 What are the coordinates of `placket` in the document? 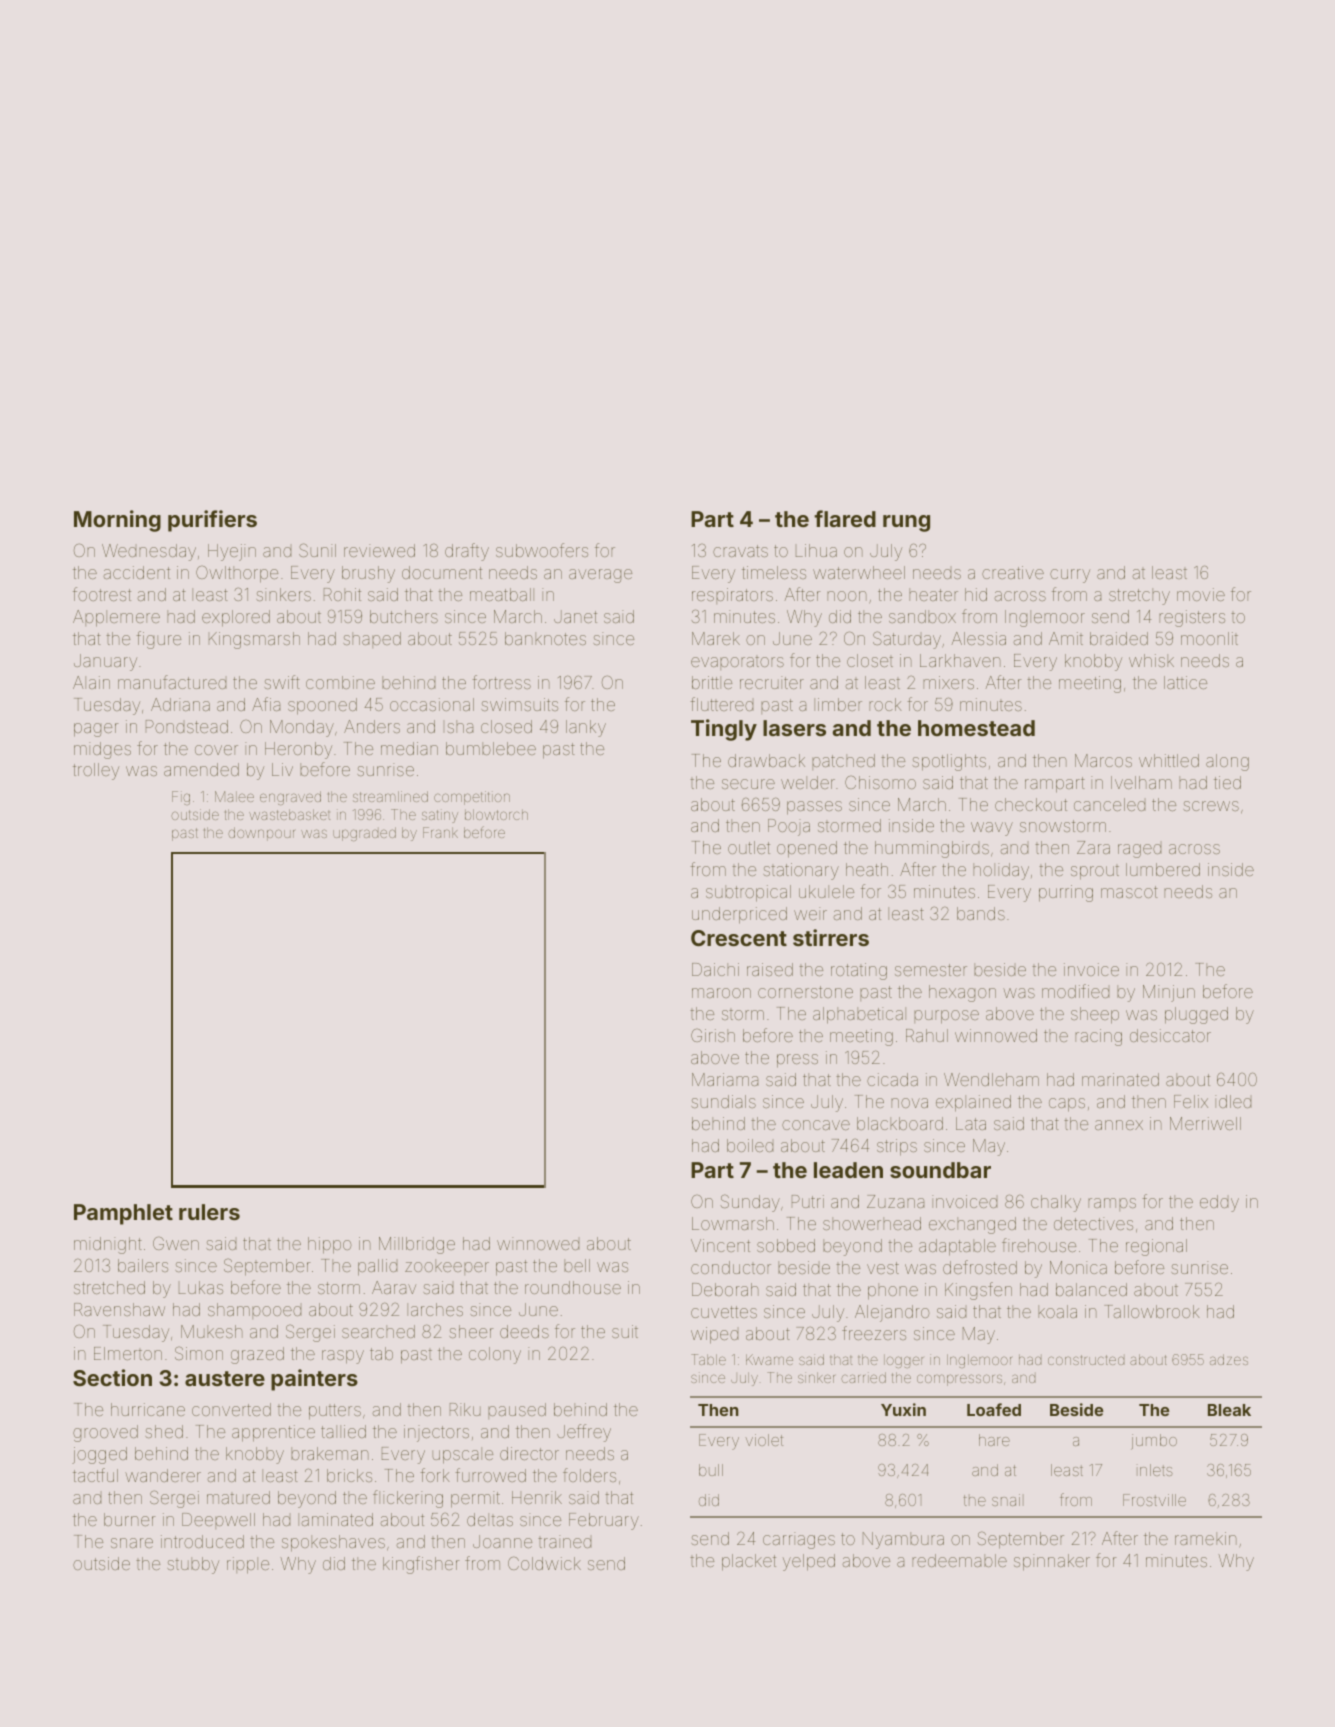 It's located at (749, 1562).
